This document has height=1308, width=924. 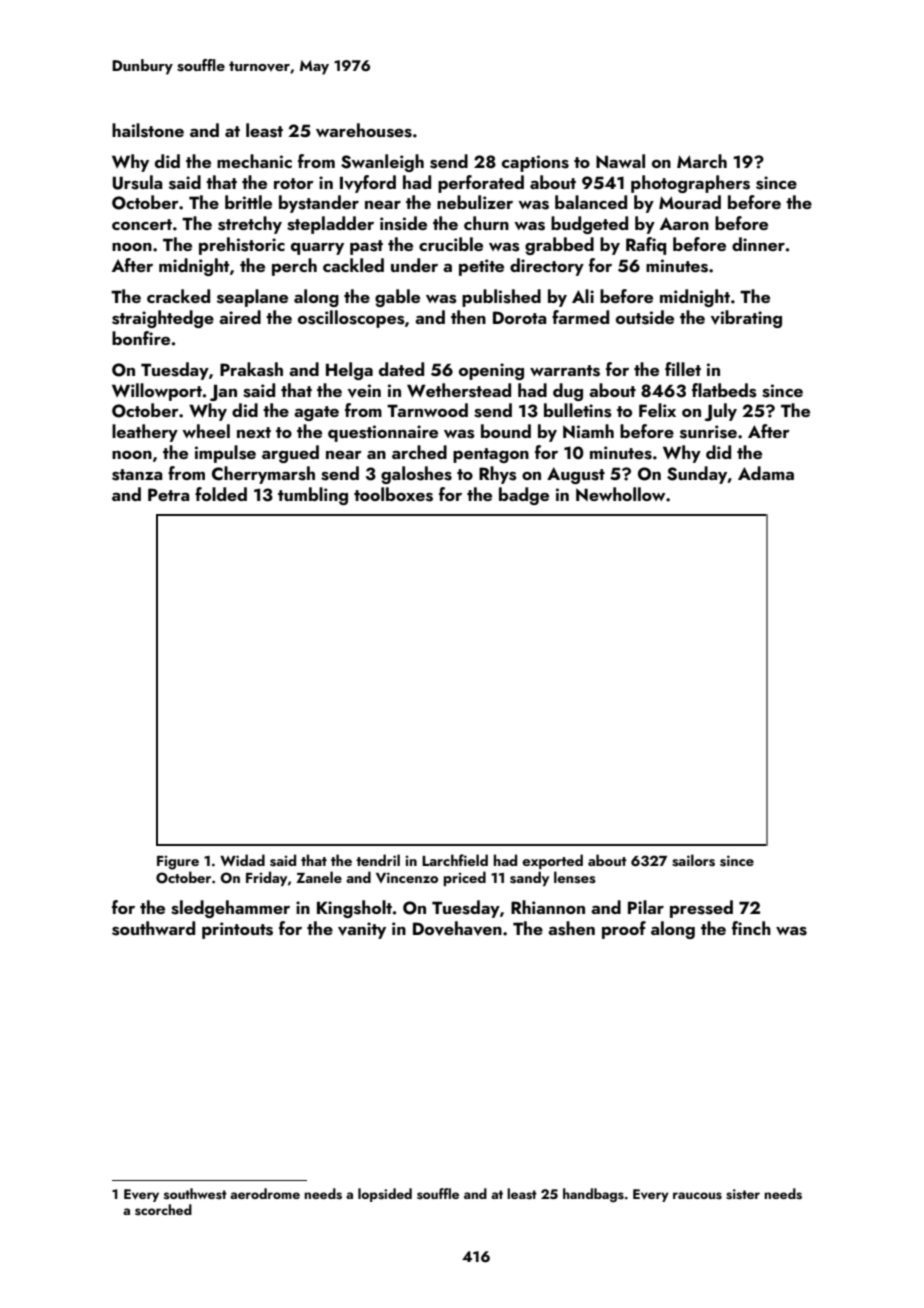 What do you see at coordinates (766, 473) in the document?
I see `Adama` at bounding box center [766, 473].
